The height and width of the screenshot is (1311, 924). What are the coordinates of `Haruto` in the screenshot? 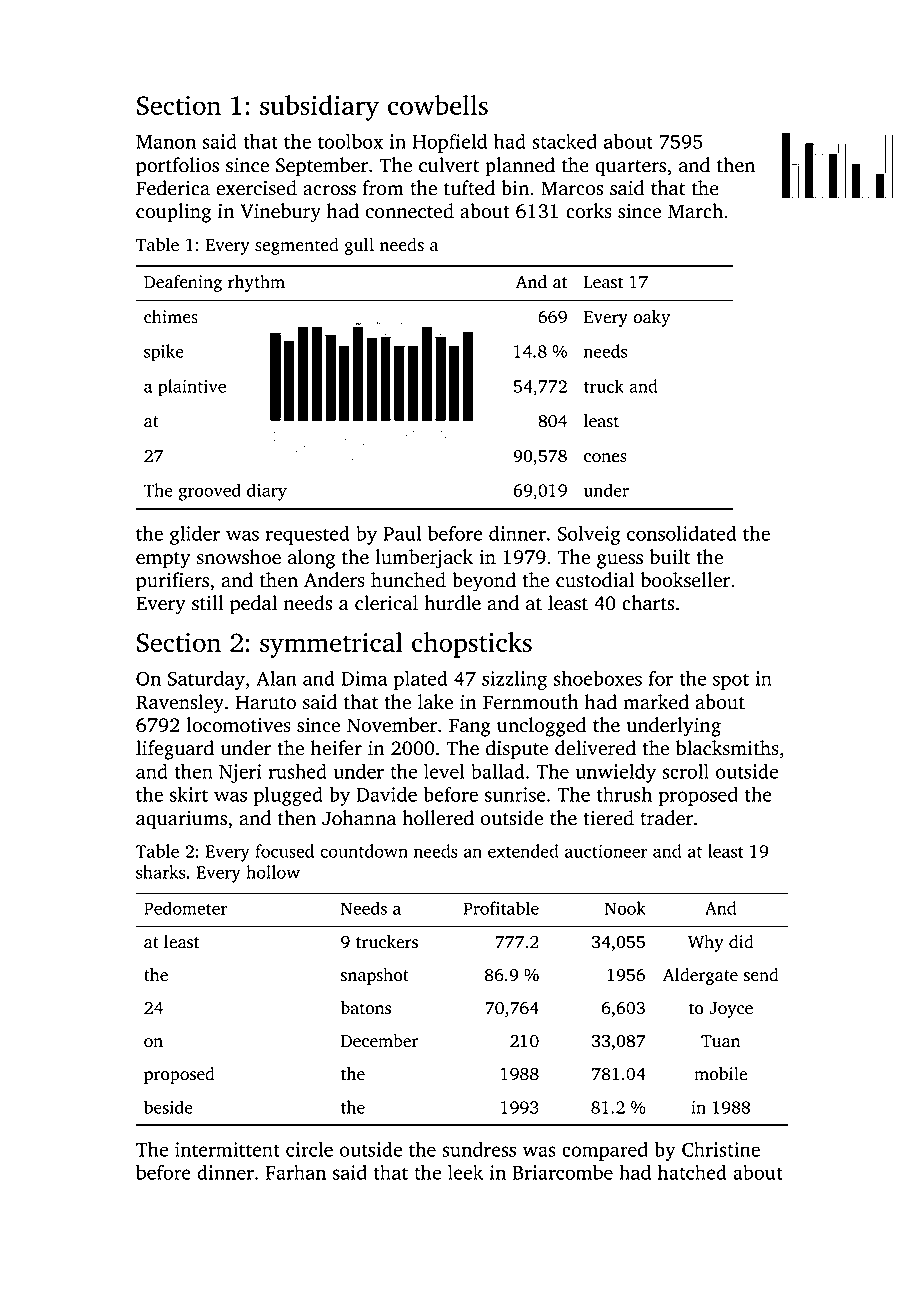 It's located at (266, 702).
